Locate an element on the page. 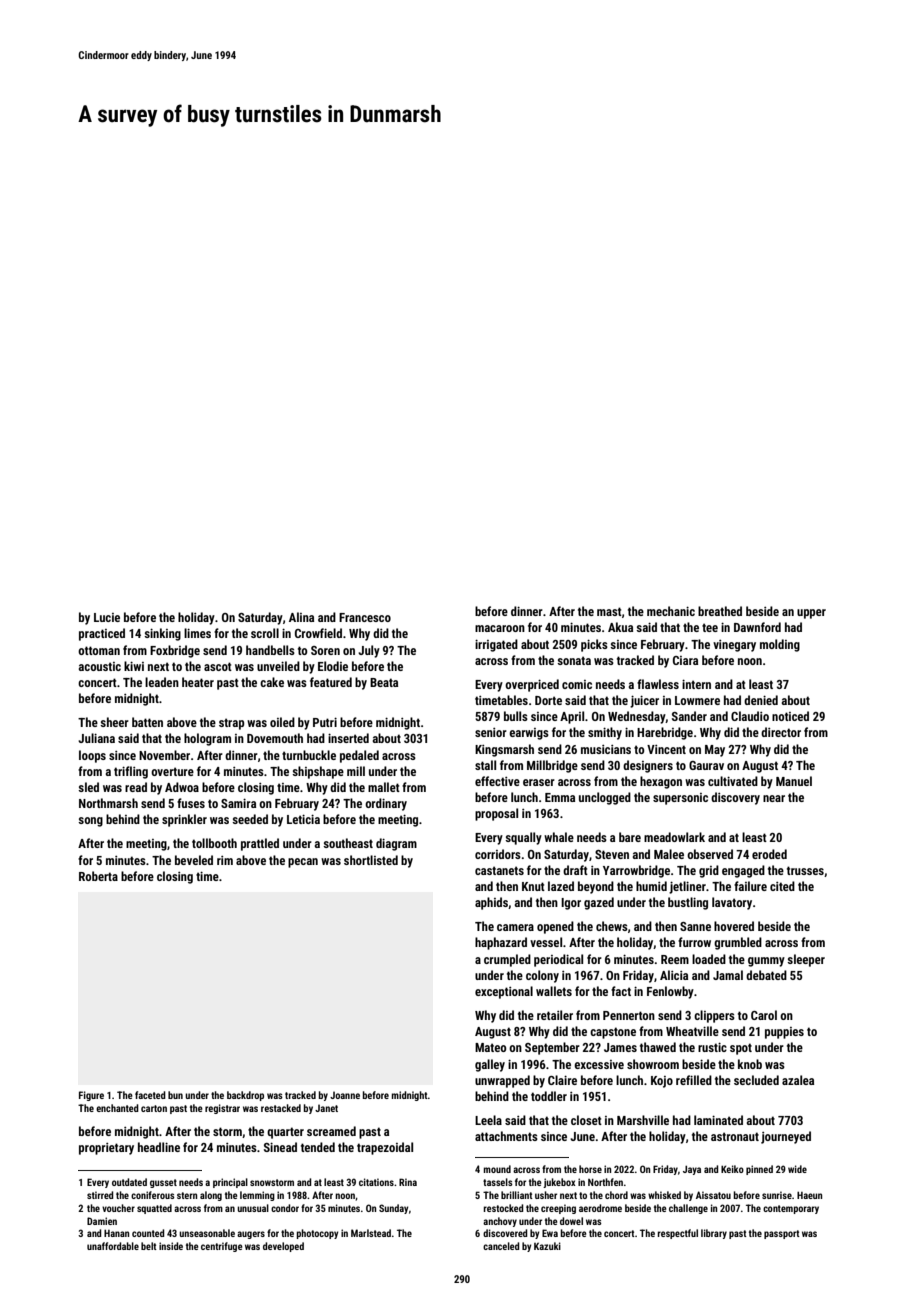 The height and width of the image is (1316, 908). macaroon is located at coordinates (500, 628).
